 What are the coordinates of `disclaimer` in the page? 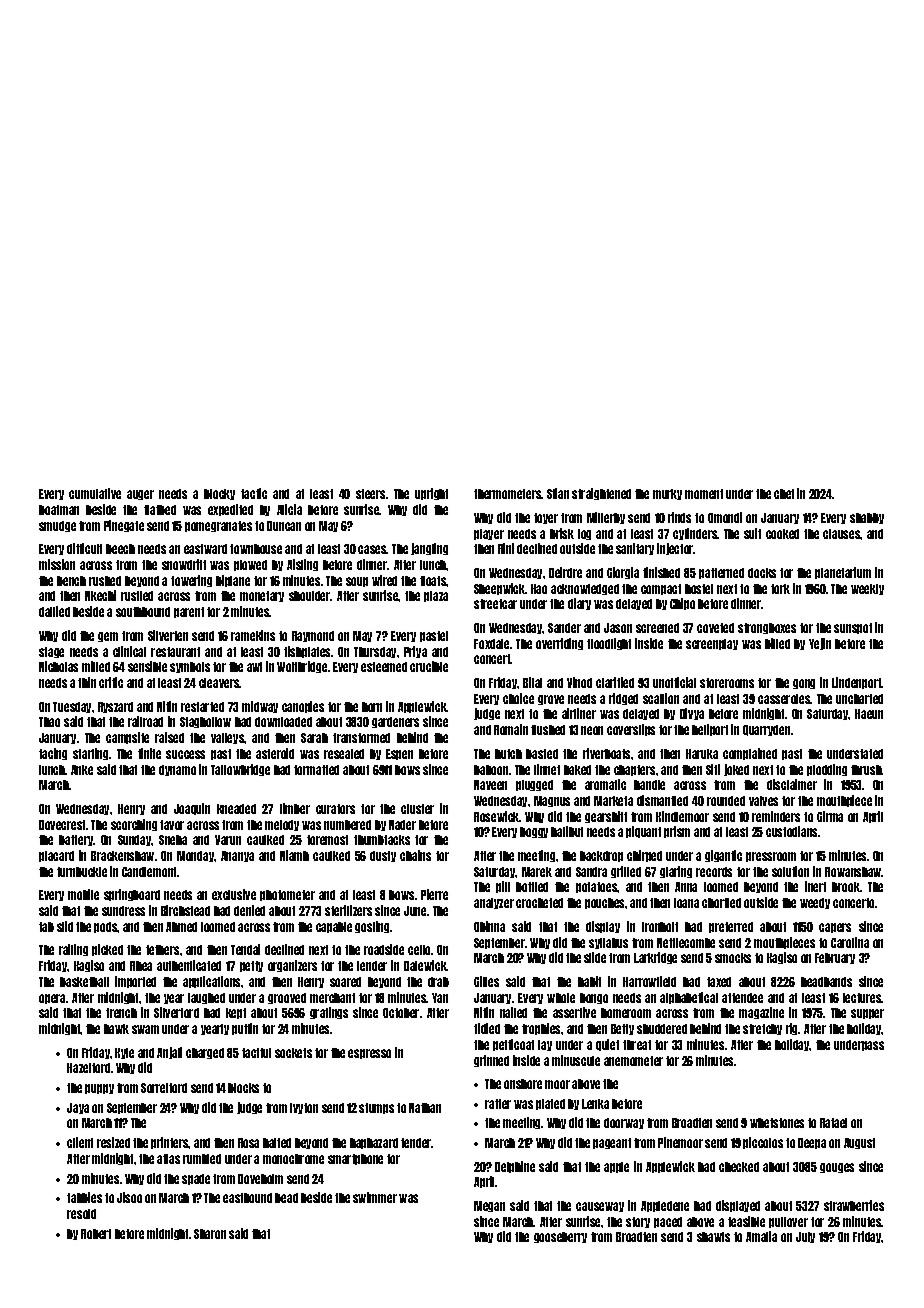 It's located at (792, 784).
